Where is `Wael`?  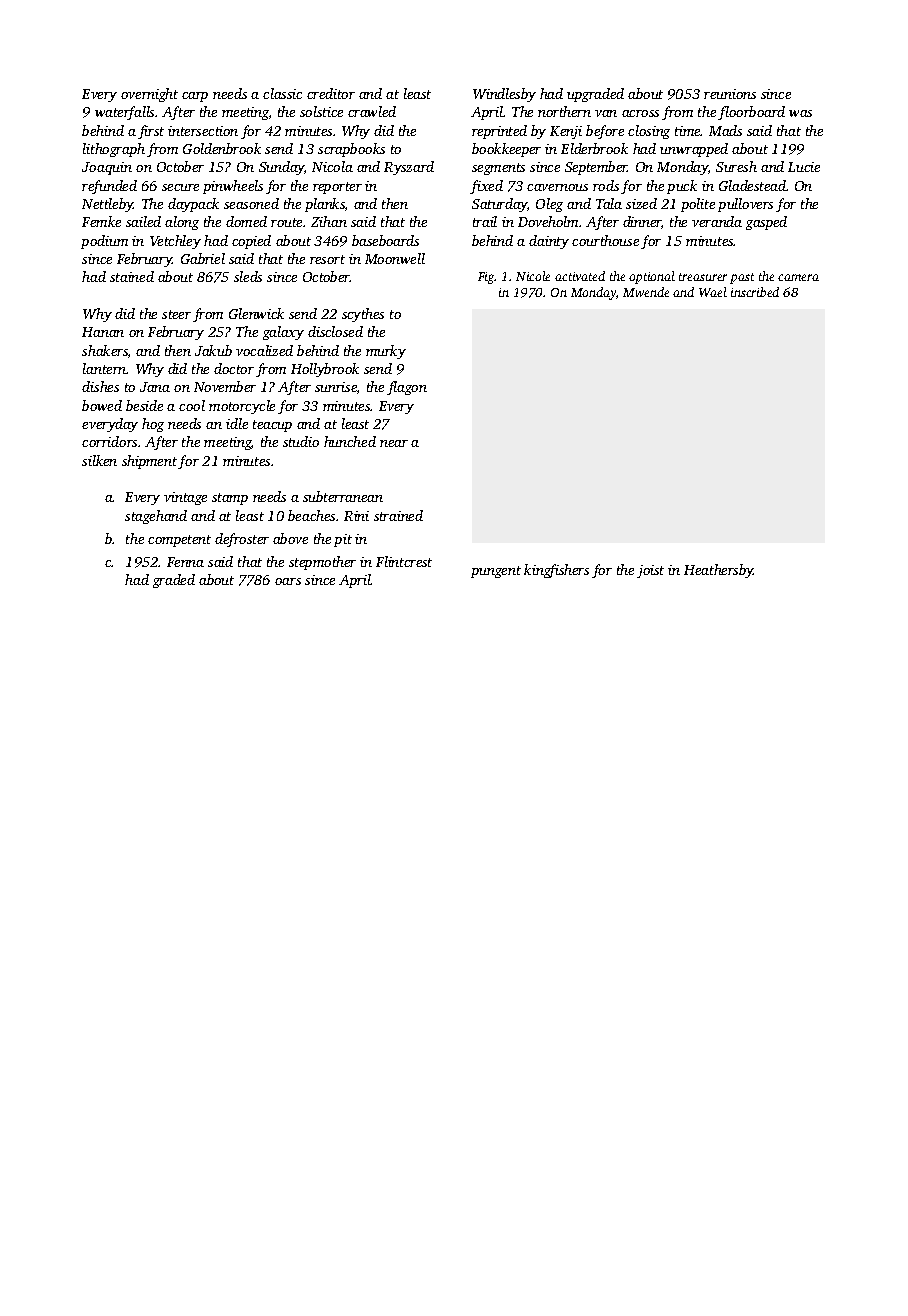 Wael is located at coordinates (713, 292).
